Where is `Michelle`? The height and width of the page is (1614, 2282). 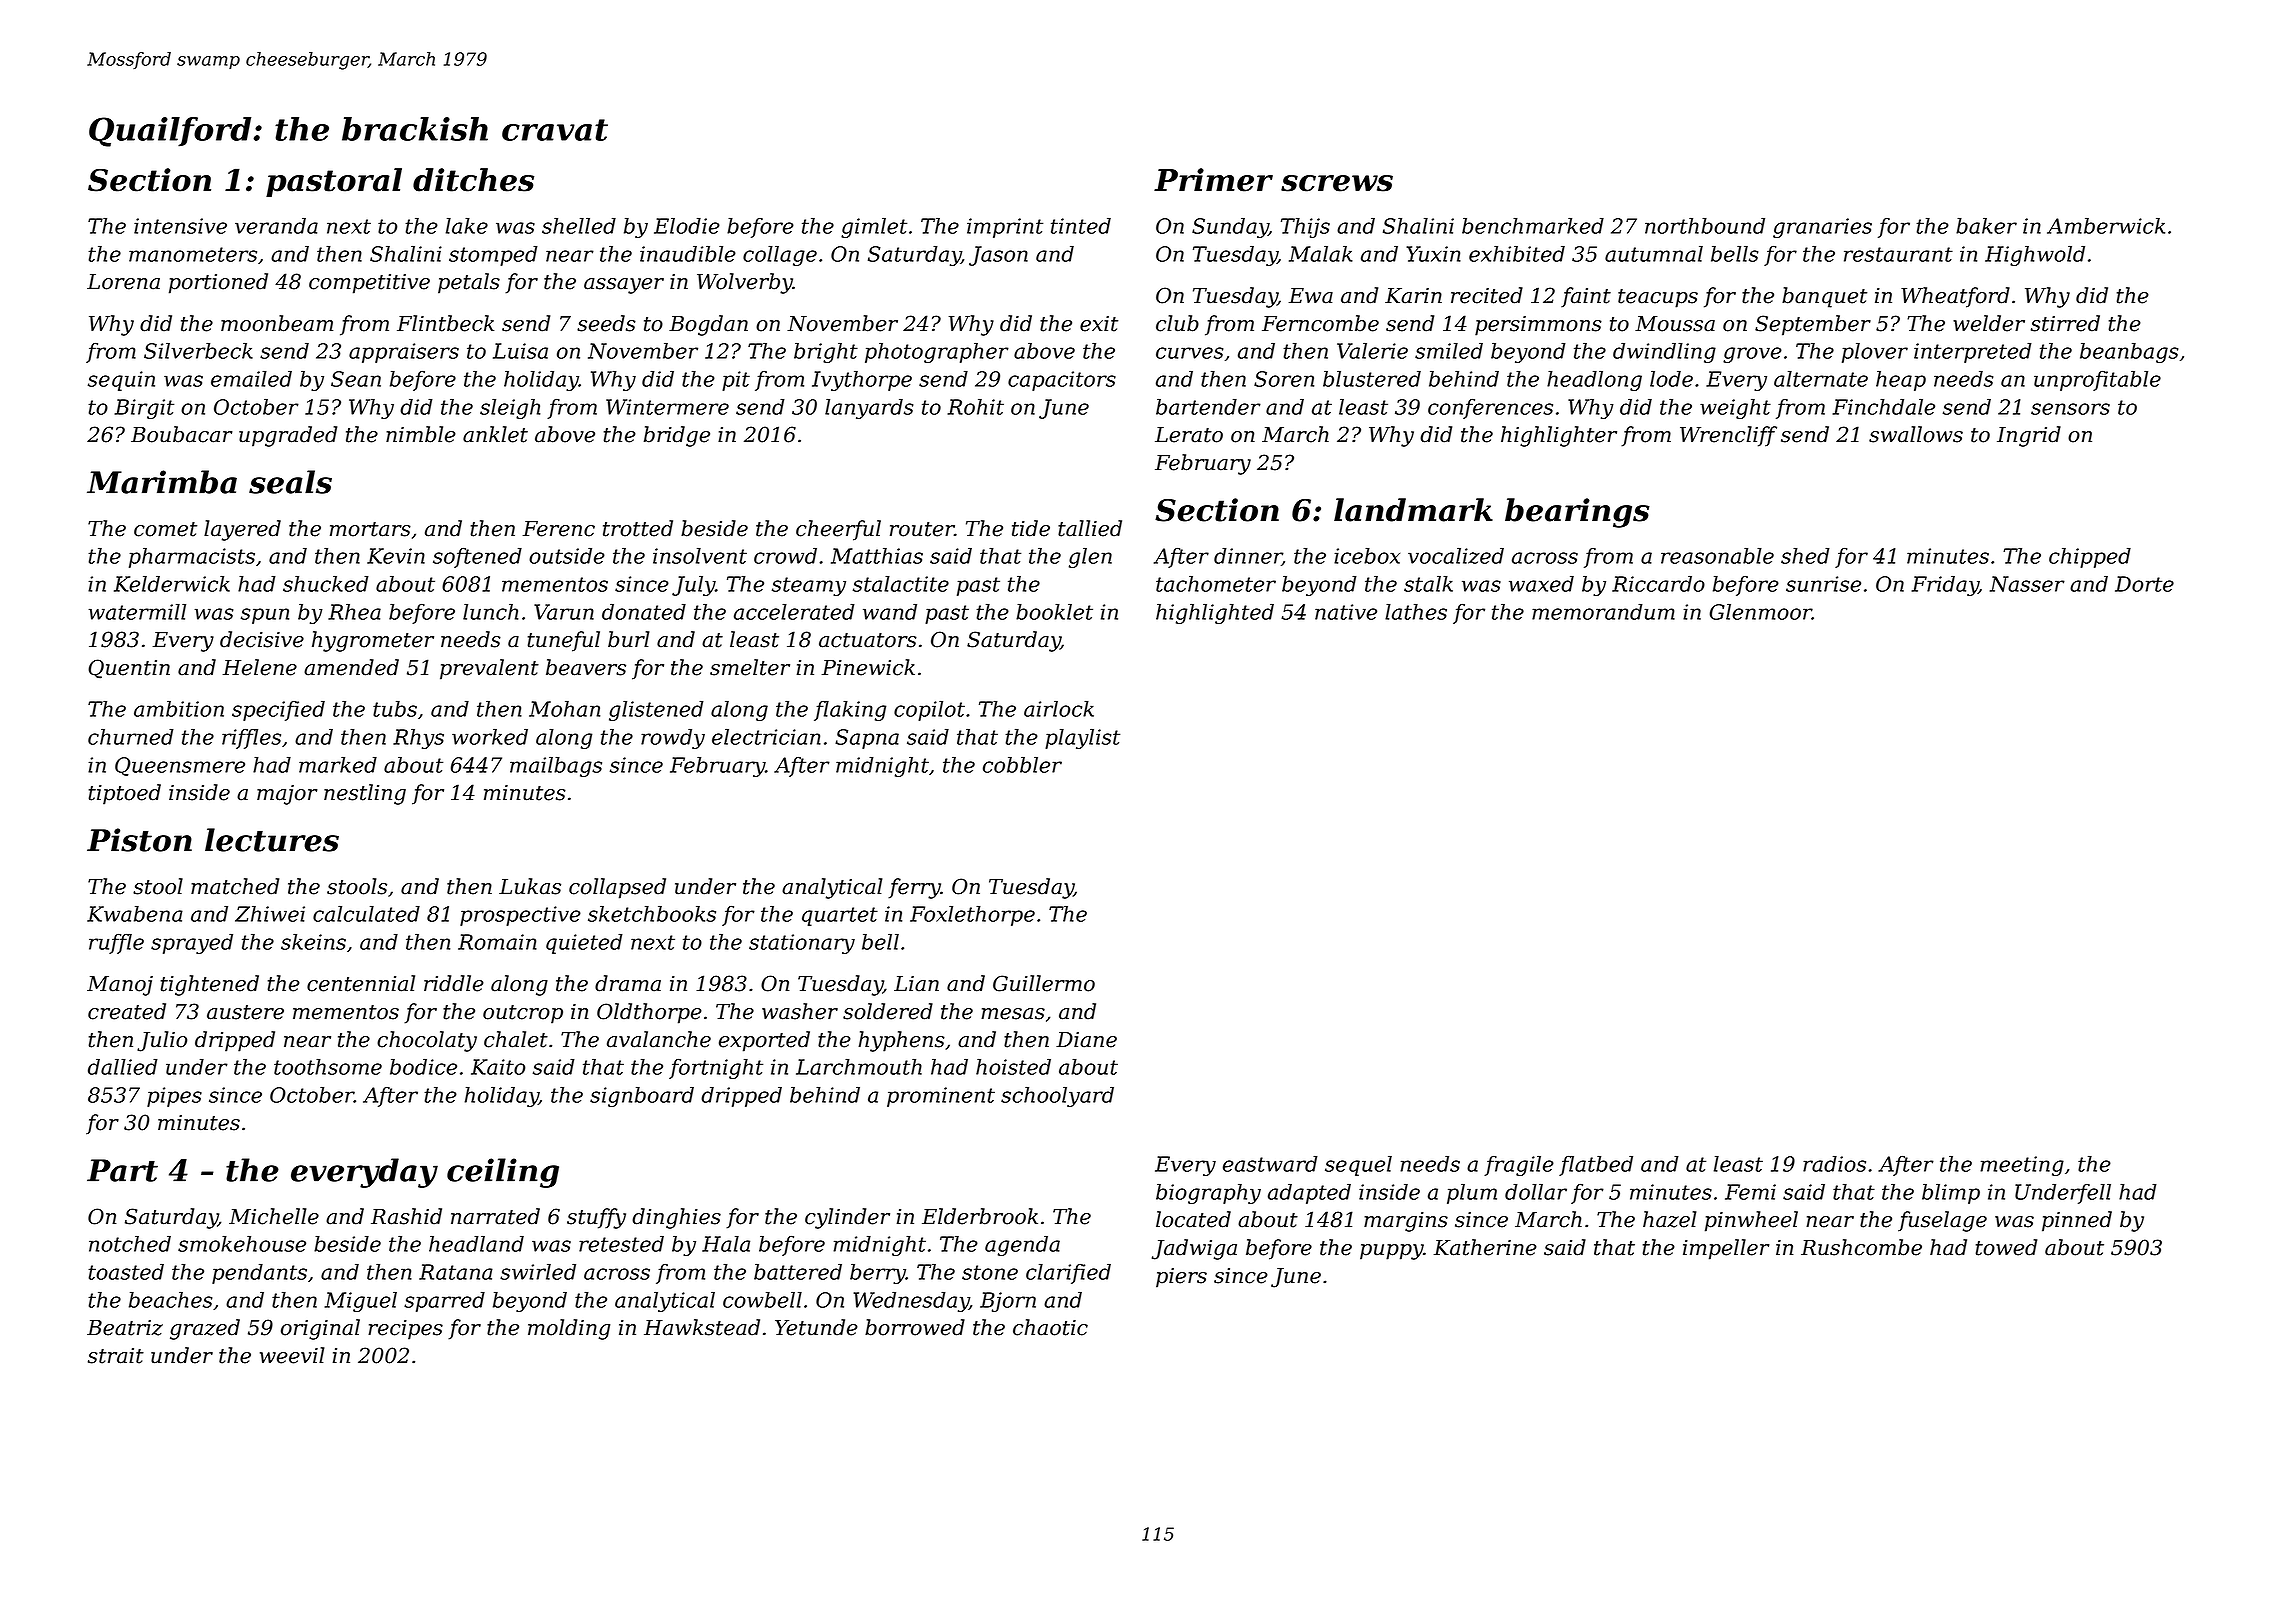
Michelle is located at coordinates (274, 1216).
